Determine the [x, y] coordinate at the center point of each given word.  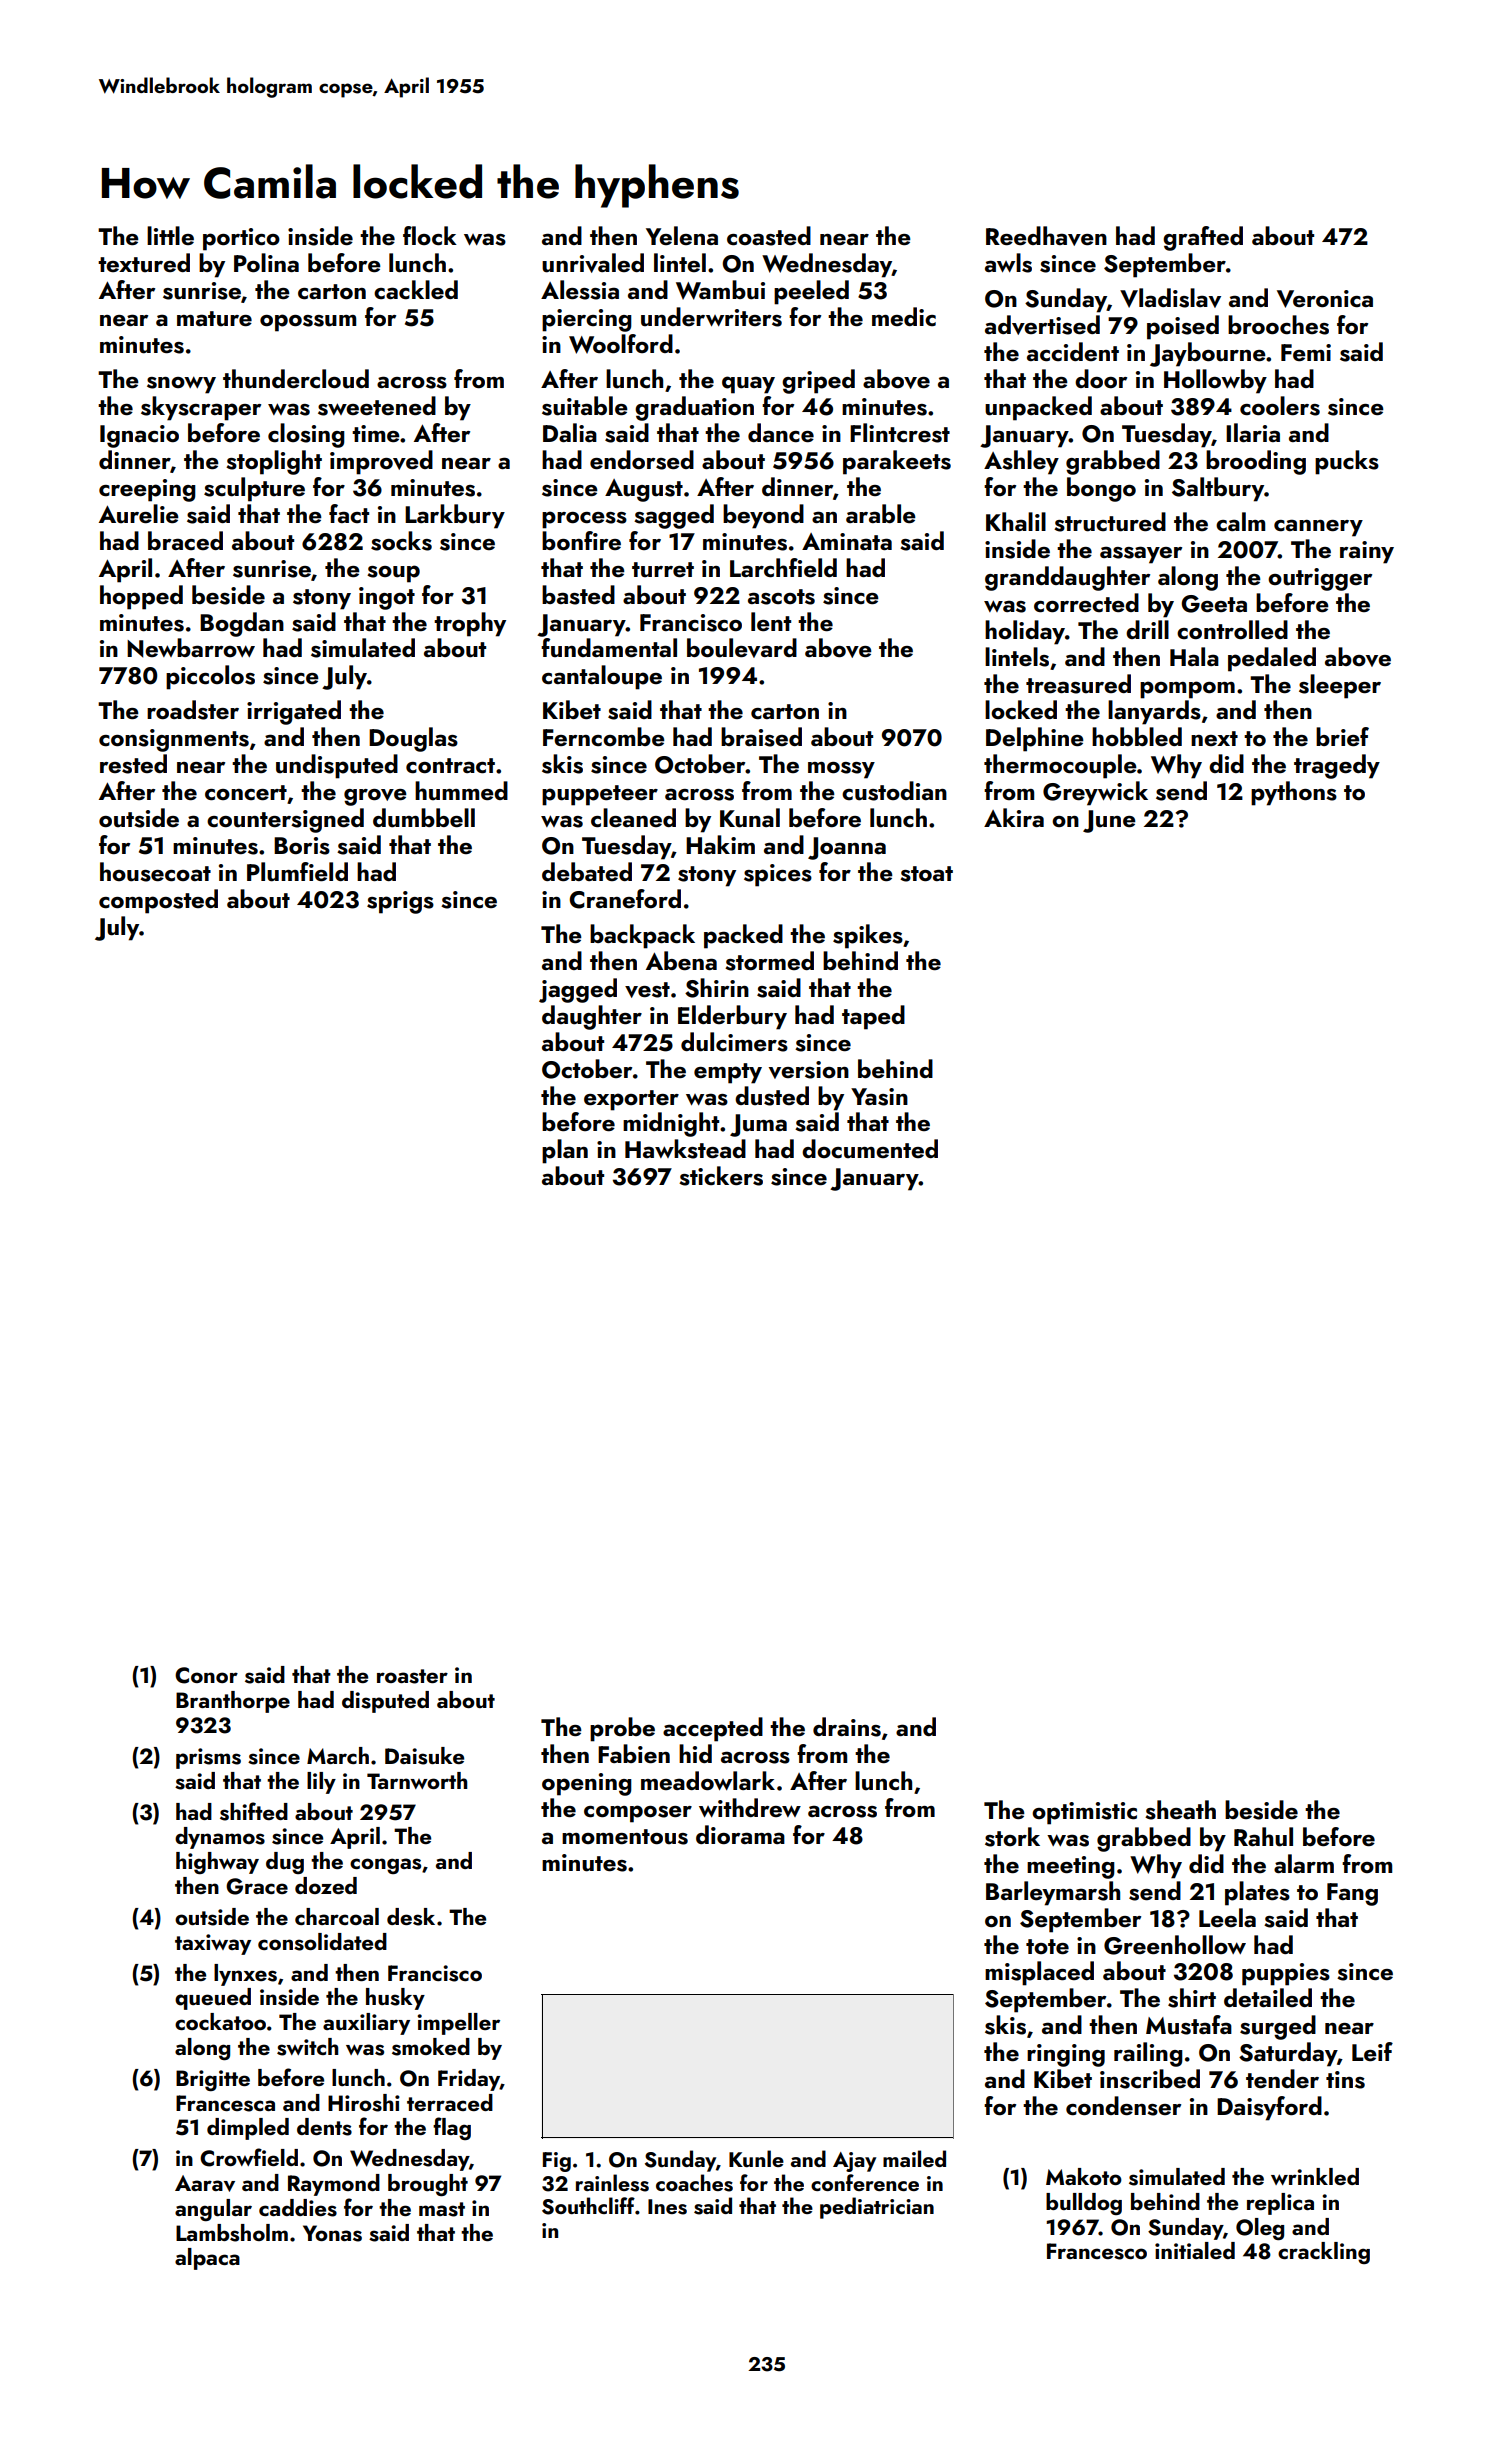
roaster [412, 1676]
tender [1282, 2078]
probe [622, 1729]
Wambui [720, 290]
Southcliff [588, 2206]
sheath [1180, 1810]
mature [214, 319]
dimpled [248, 2129]
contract [450, 766]
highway [217, 1863]
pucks [1347, 462]
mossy [841, 770]
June [1109, 821]
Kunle [756, 2158]
